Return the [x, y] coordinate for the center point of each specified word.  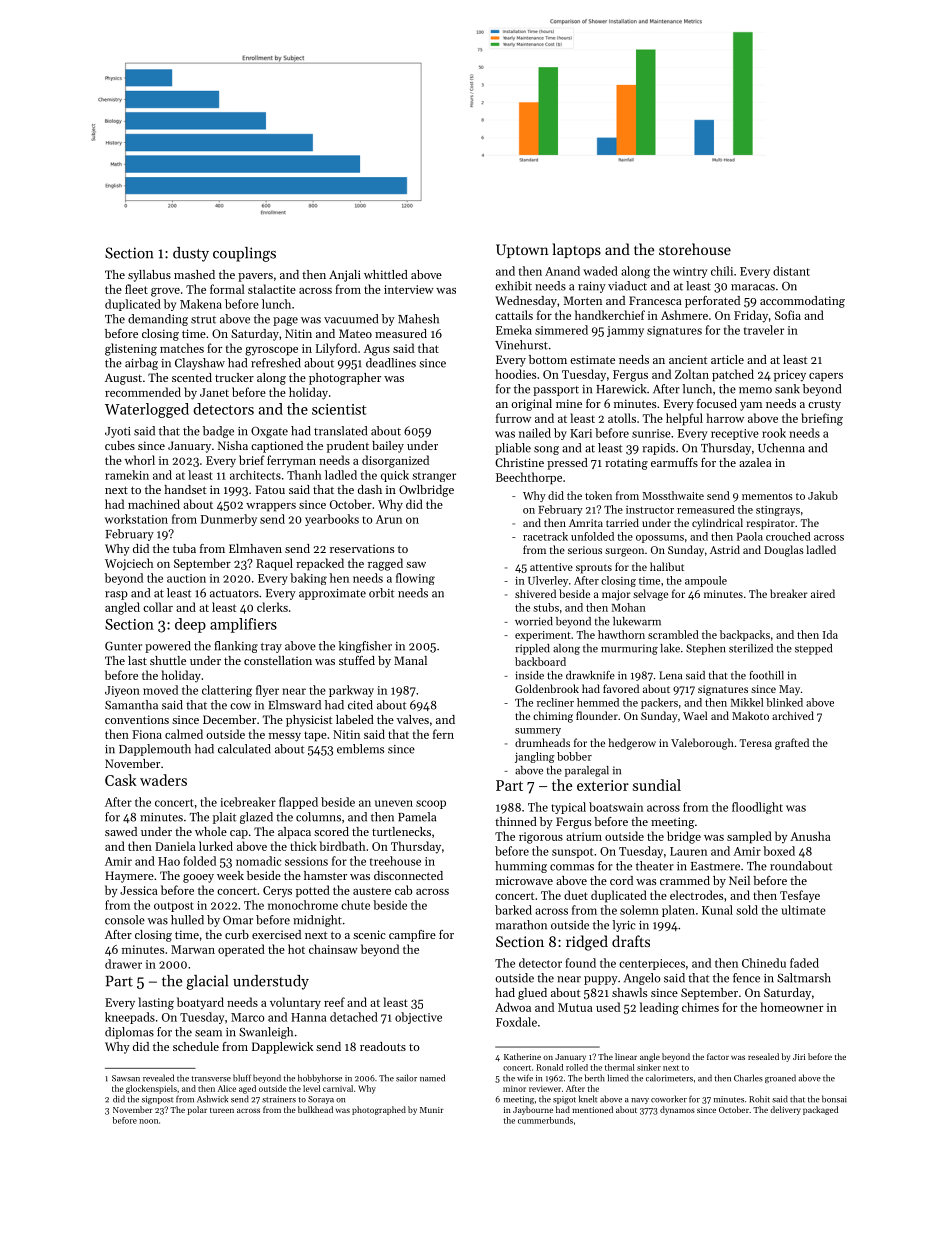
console [125, 920]
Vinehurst [521, 345]
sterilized [751, 648]
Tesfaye [800, 896]
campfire [412, 936]
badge [218, 432]
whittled [386, 274]
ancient [688, 359]
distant [791, 271]
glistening [131, 349]
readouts [383, 1046]
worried [534, 621]
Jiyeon [122, 691]
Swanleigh [266, 1033]
